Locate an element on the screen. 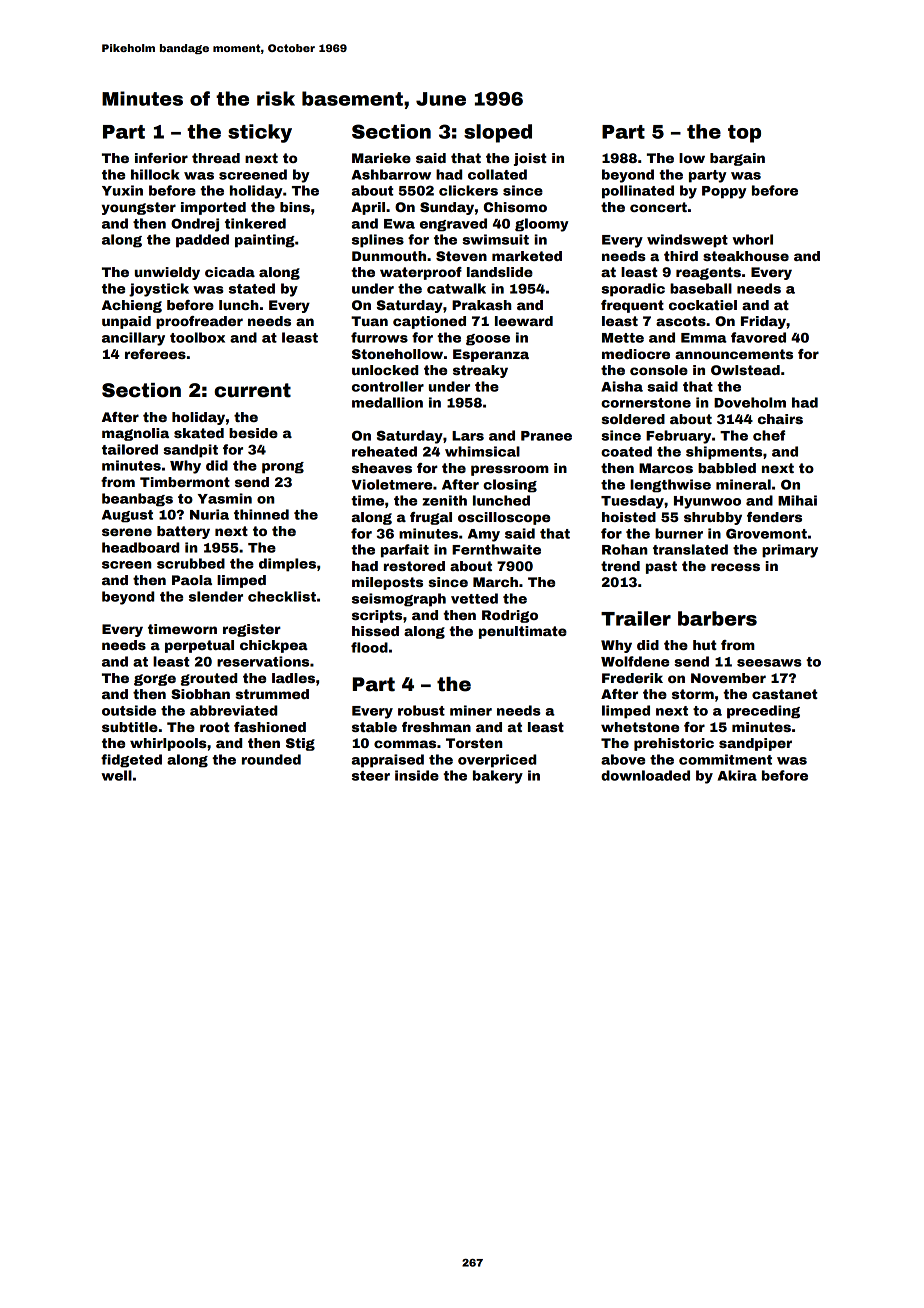  Prakash is located at coordinates (482, 305).
